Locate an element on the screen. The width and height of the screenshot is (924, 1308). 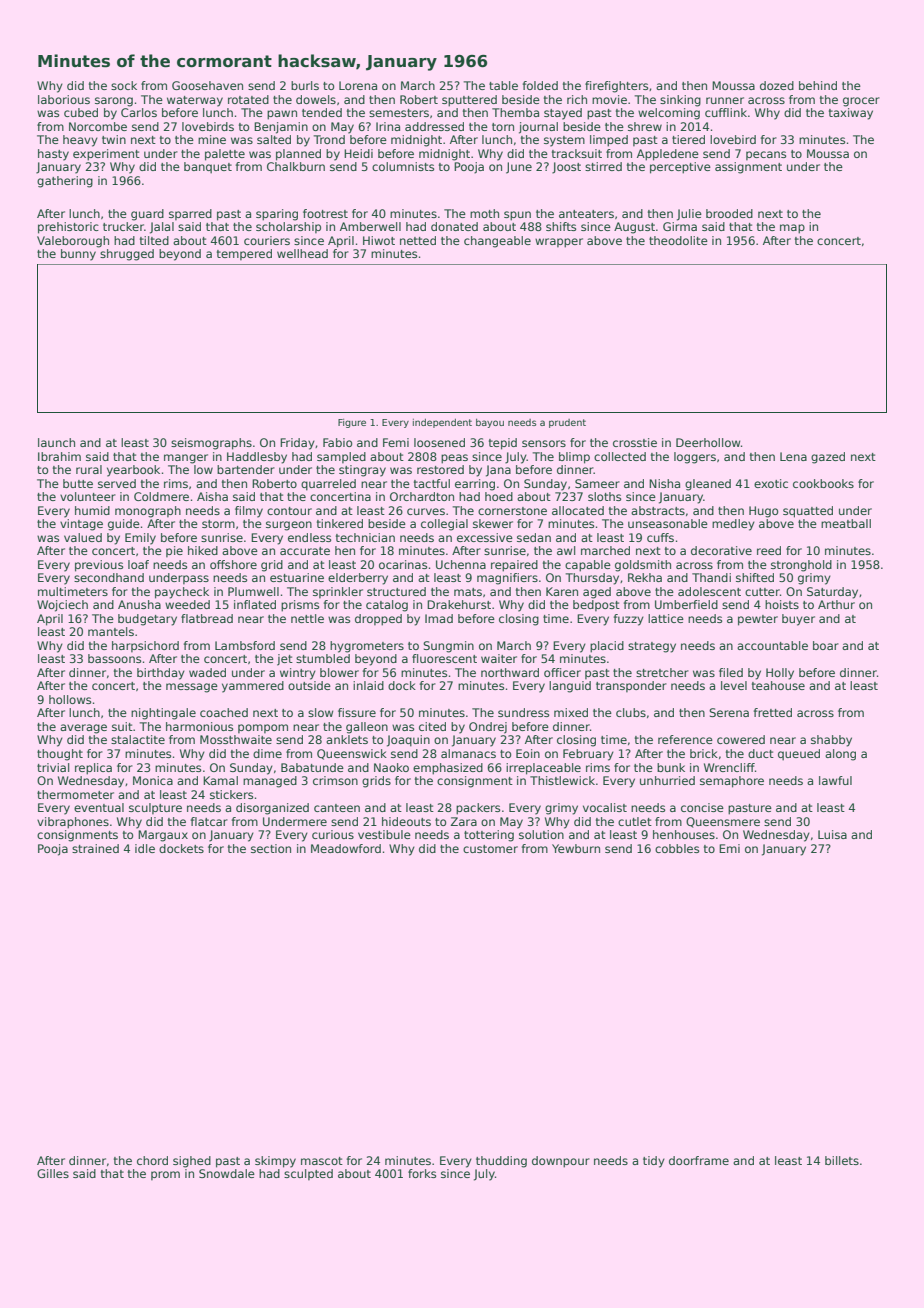
flatbread is located at coordinates (207, 618).
